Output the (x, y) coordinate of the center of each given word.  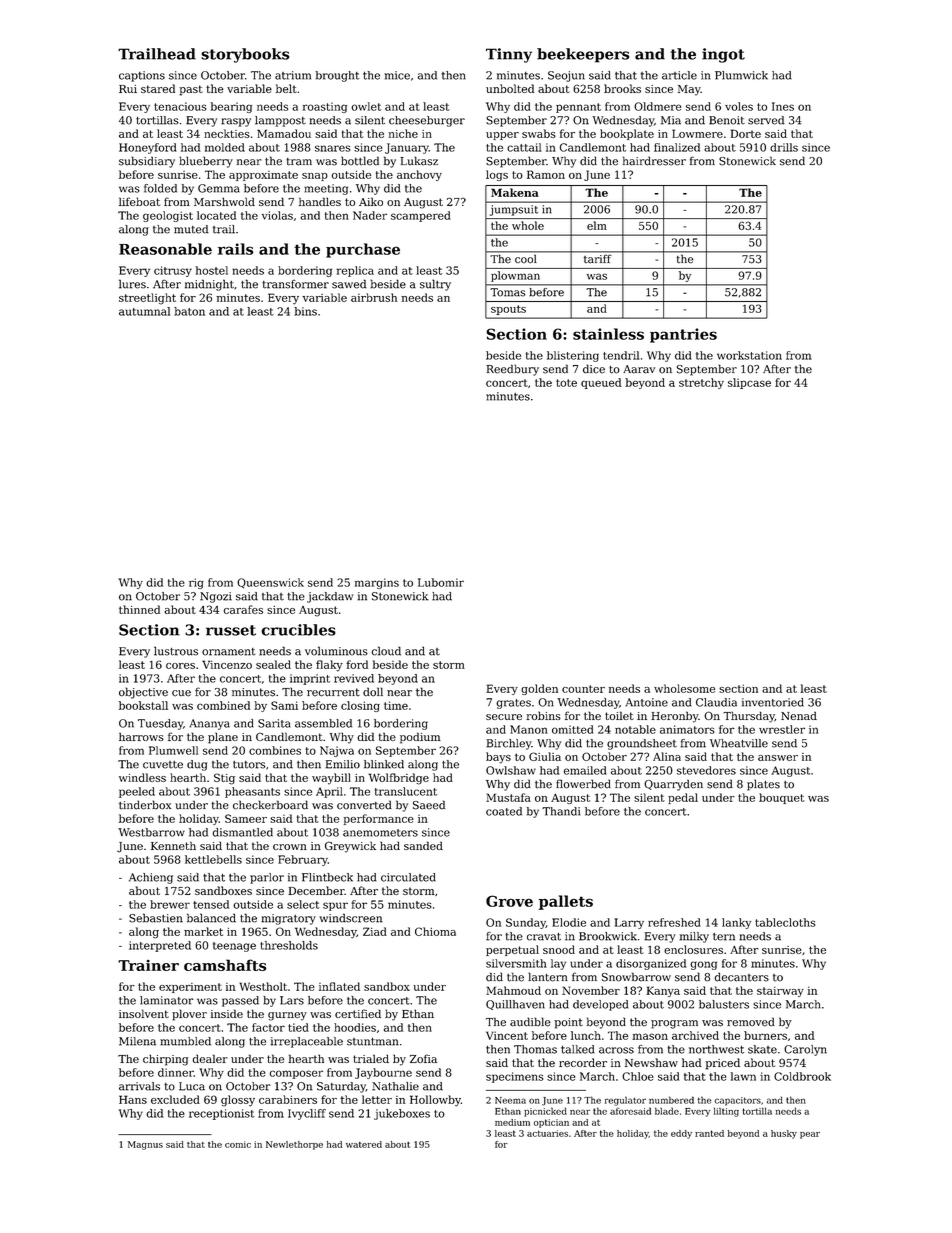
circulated (408, 877)
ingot (723, 55)
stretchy (701, 383)
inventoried (773, 702)
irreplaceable (306, 1042)
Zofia (423, 1058)
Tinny (509, 55)
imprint (310, 679)
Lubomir (441, 582)
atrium (293, 75)
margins (377, 583)
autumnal (144, 311)
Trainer (148, 965)
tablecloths (785, 922)
